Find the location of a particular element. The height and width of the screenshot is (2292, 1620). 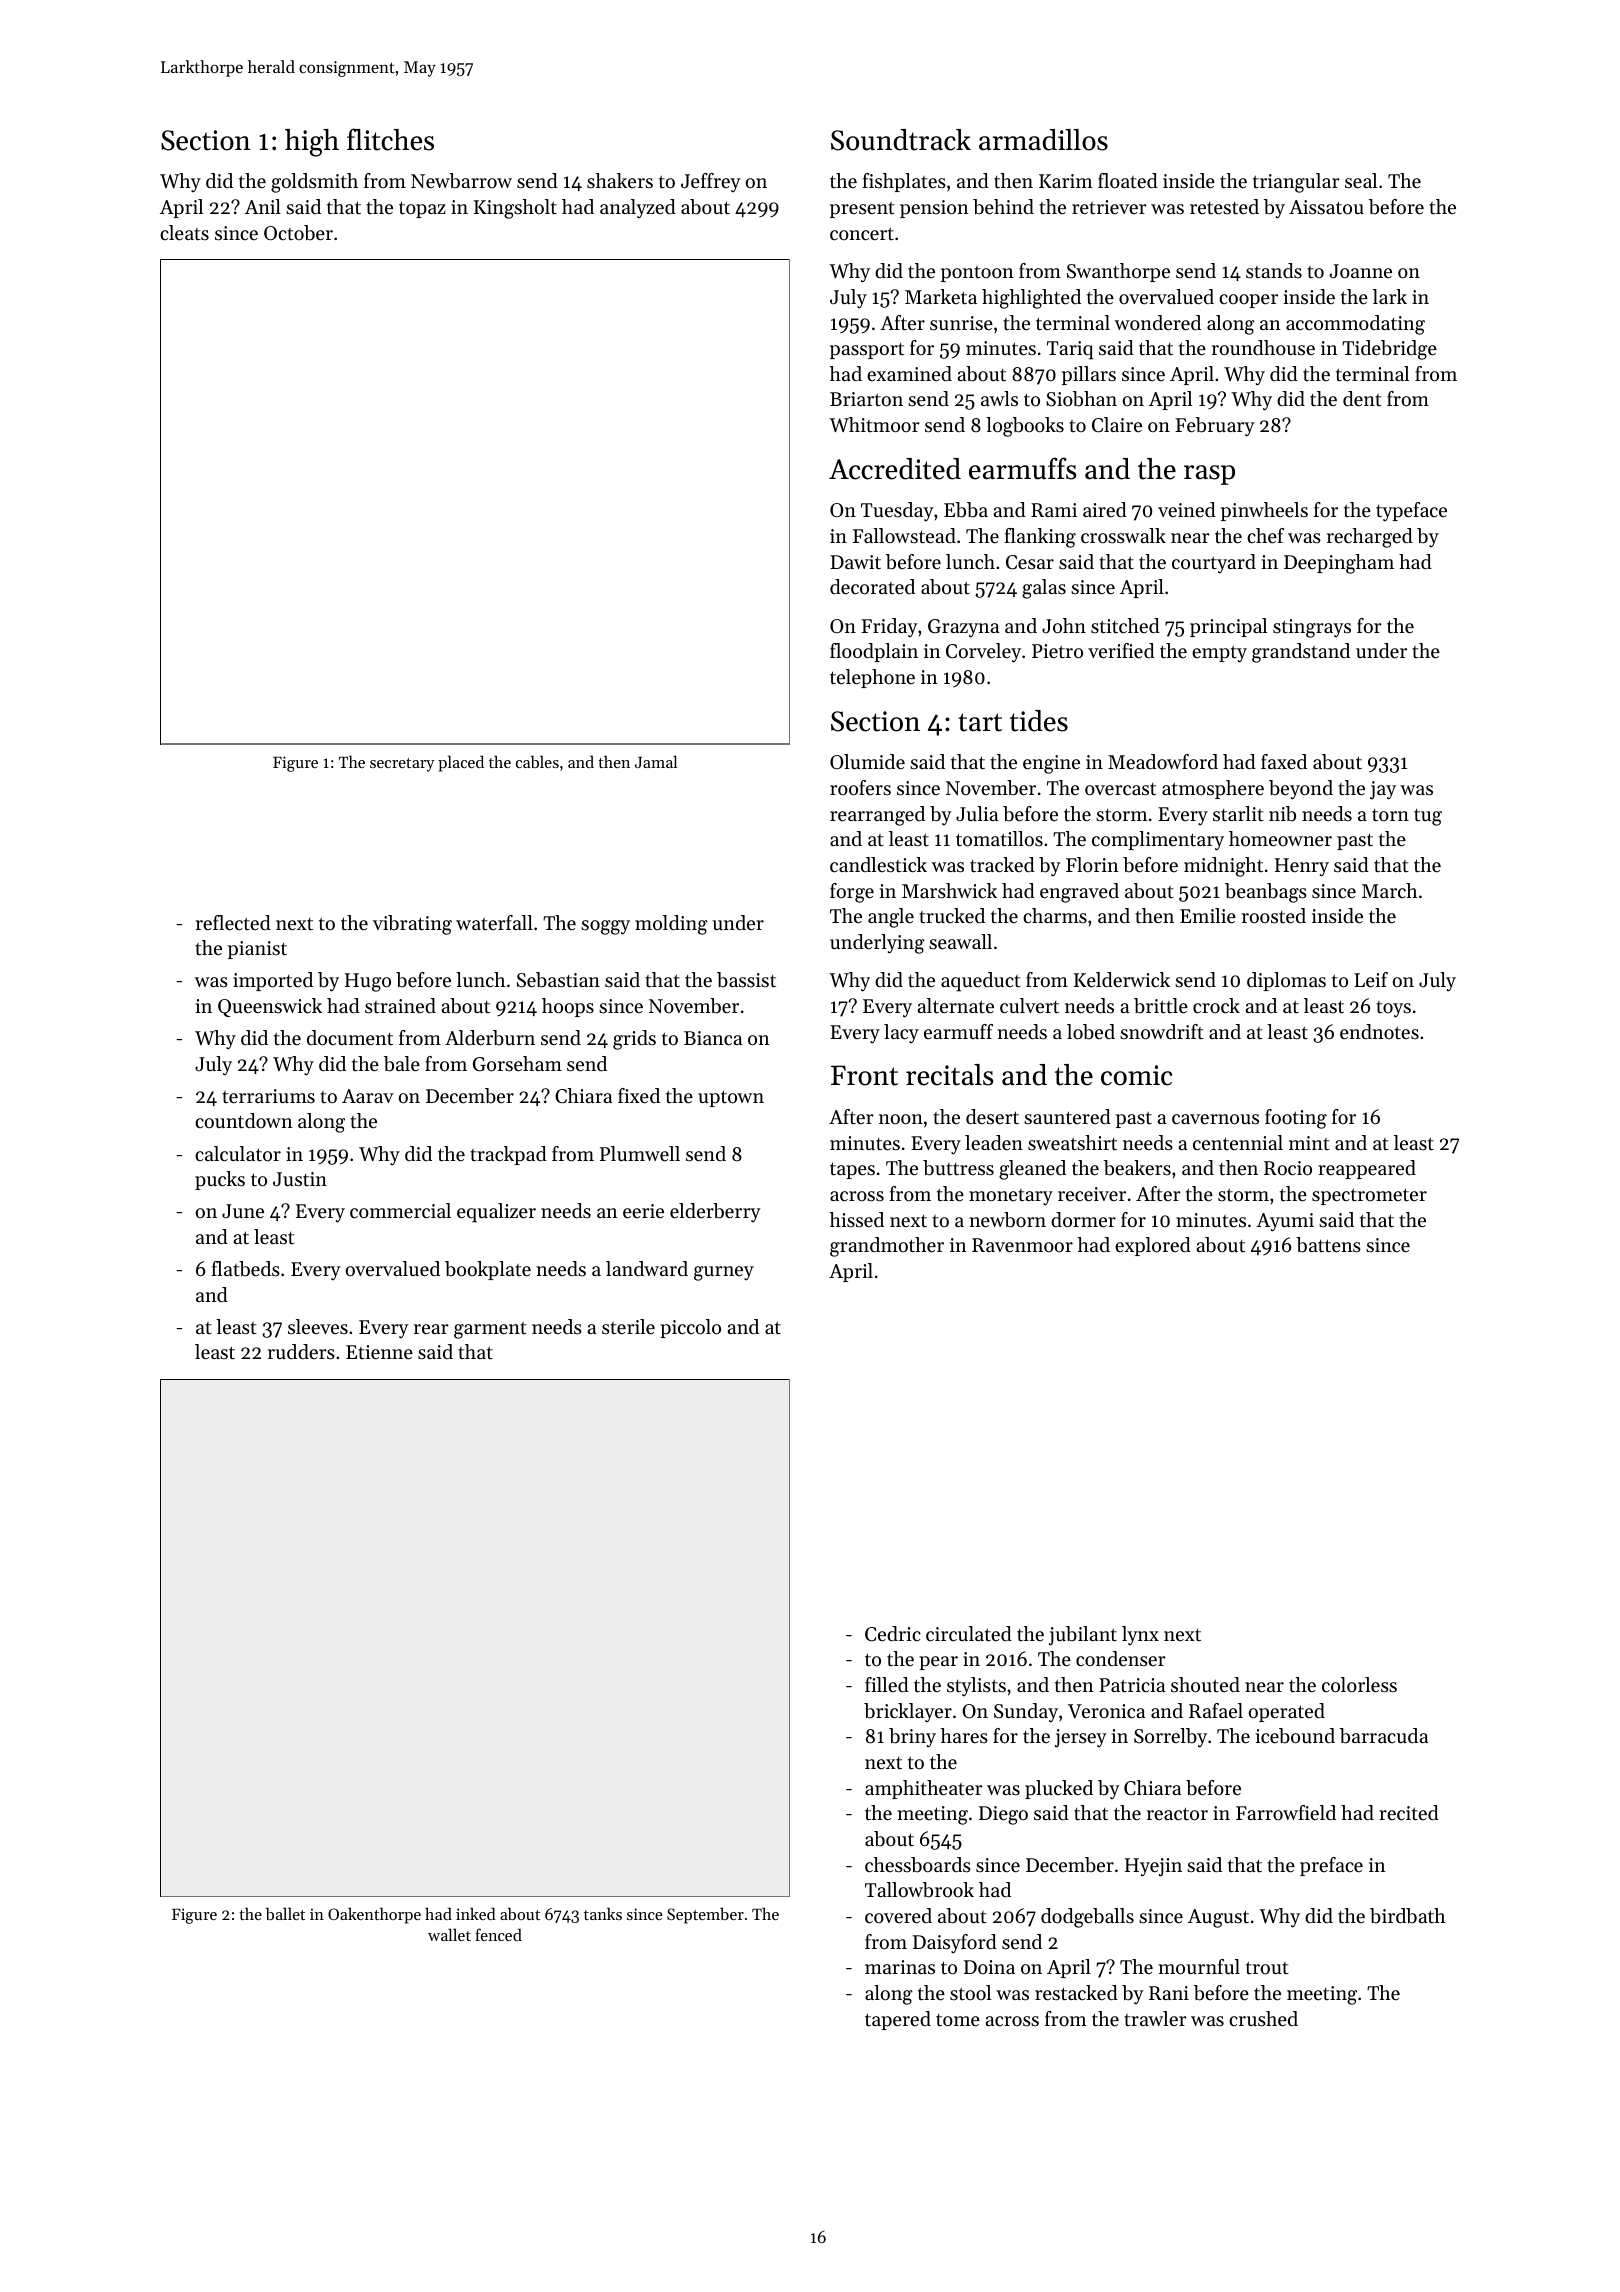

briny is located at coordinates (912, 1738).
